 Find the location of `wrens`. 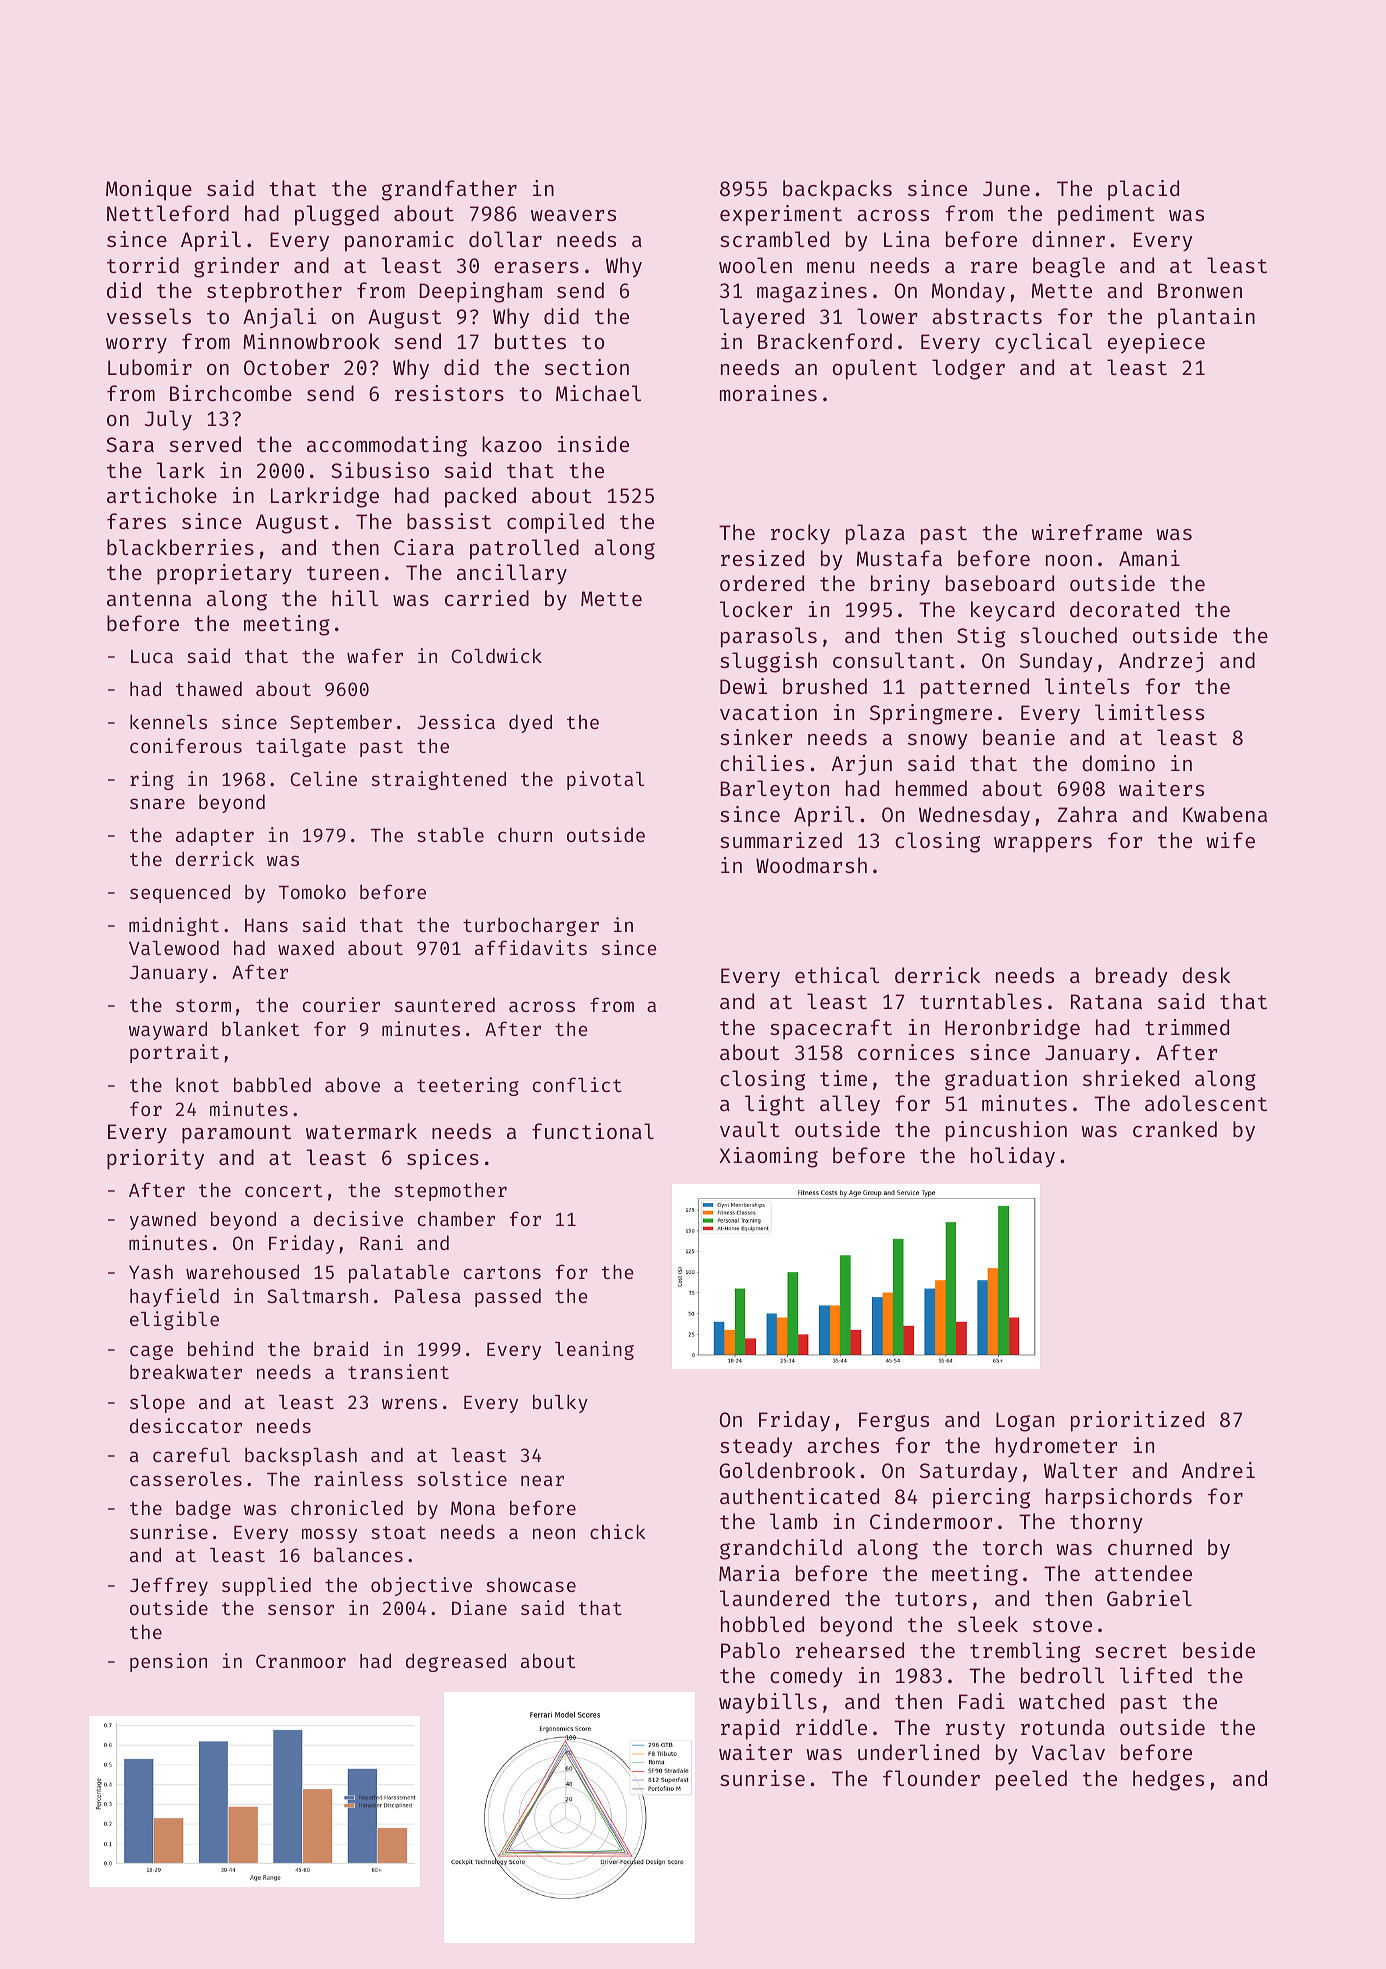

wrens is located at coordinates (409, 1403).
